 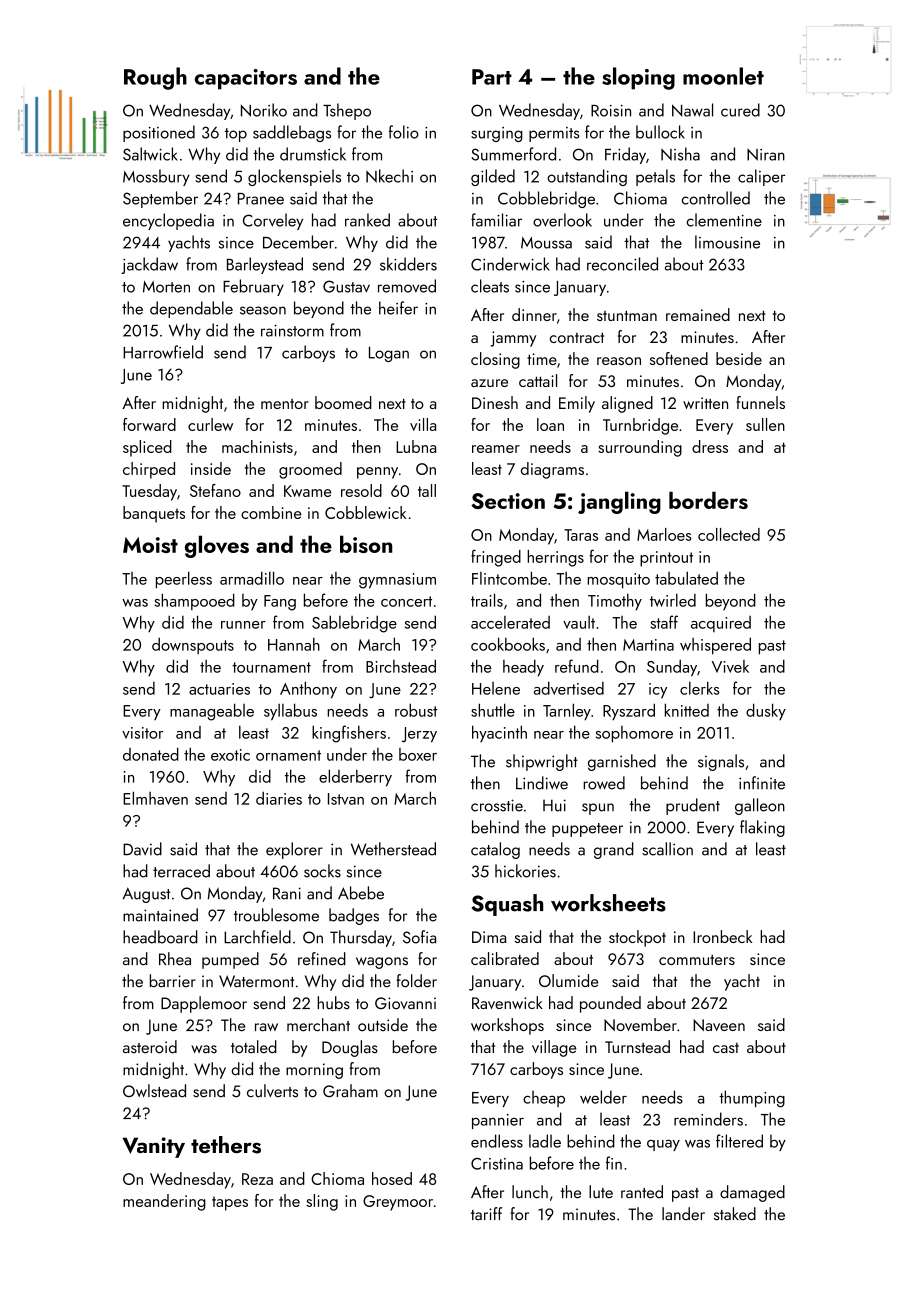 I want to click on Ravenwick, so click(x=507, y=1002).
